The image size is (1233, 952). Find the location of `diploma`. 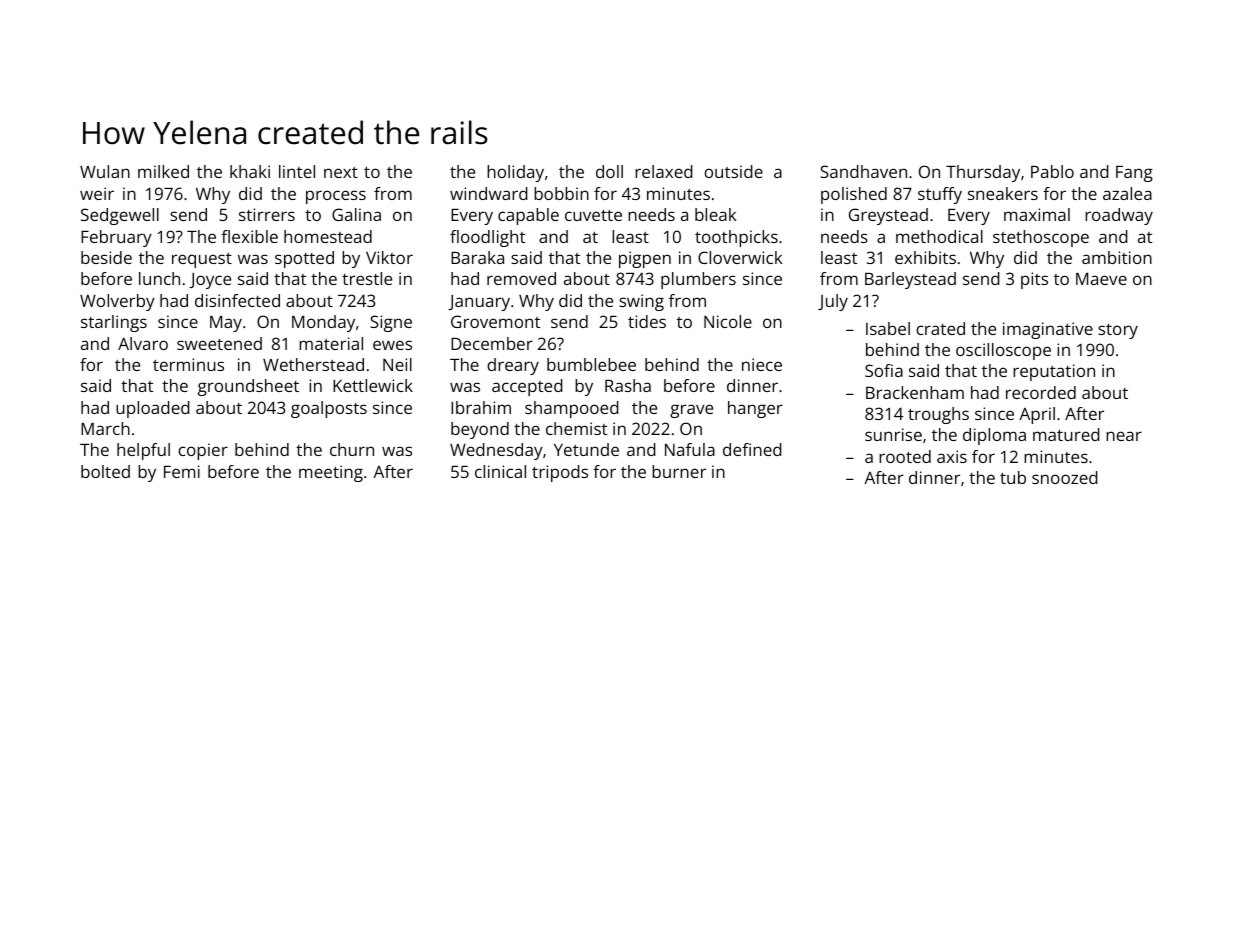

diploma is located at coordinates (994, 436).
